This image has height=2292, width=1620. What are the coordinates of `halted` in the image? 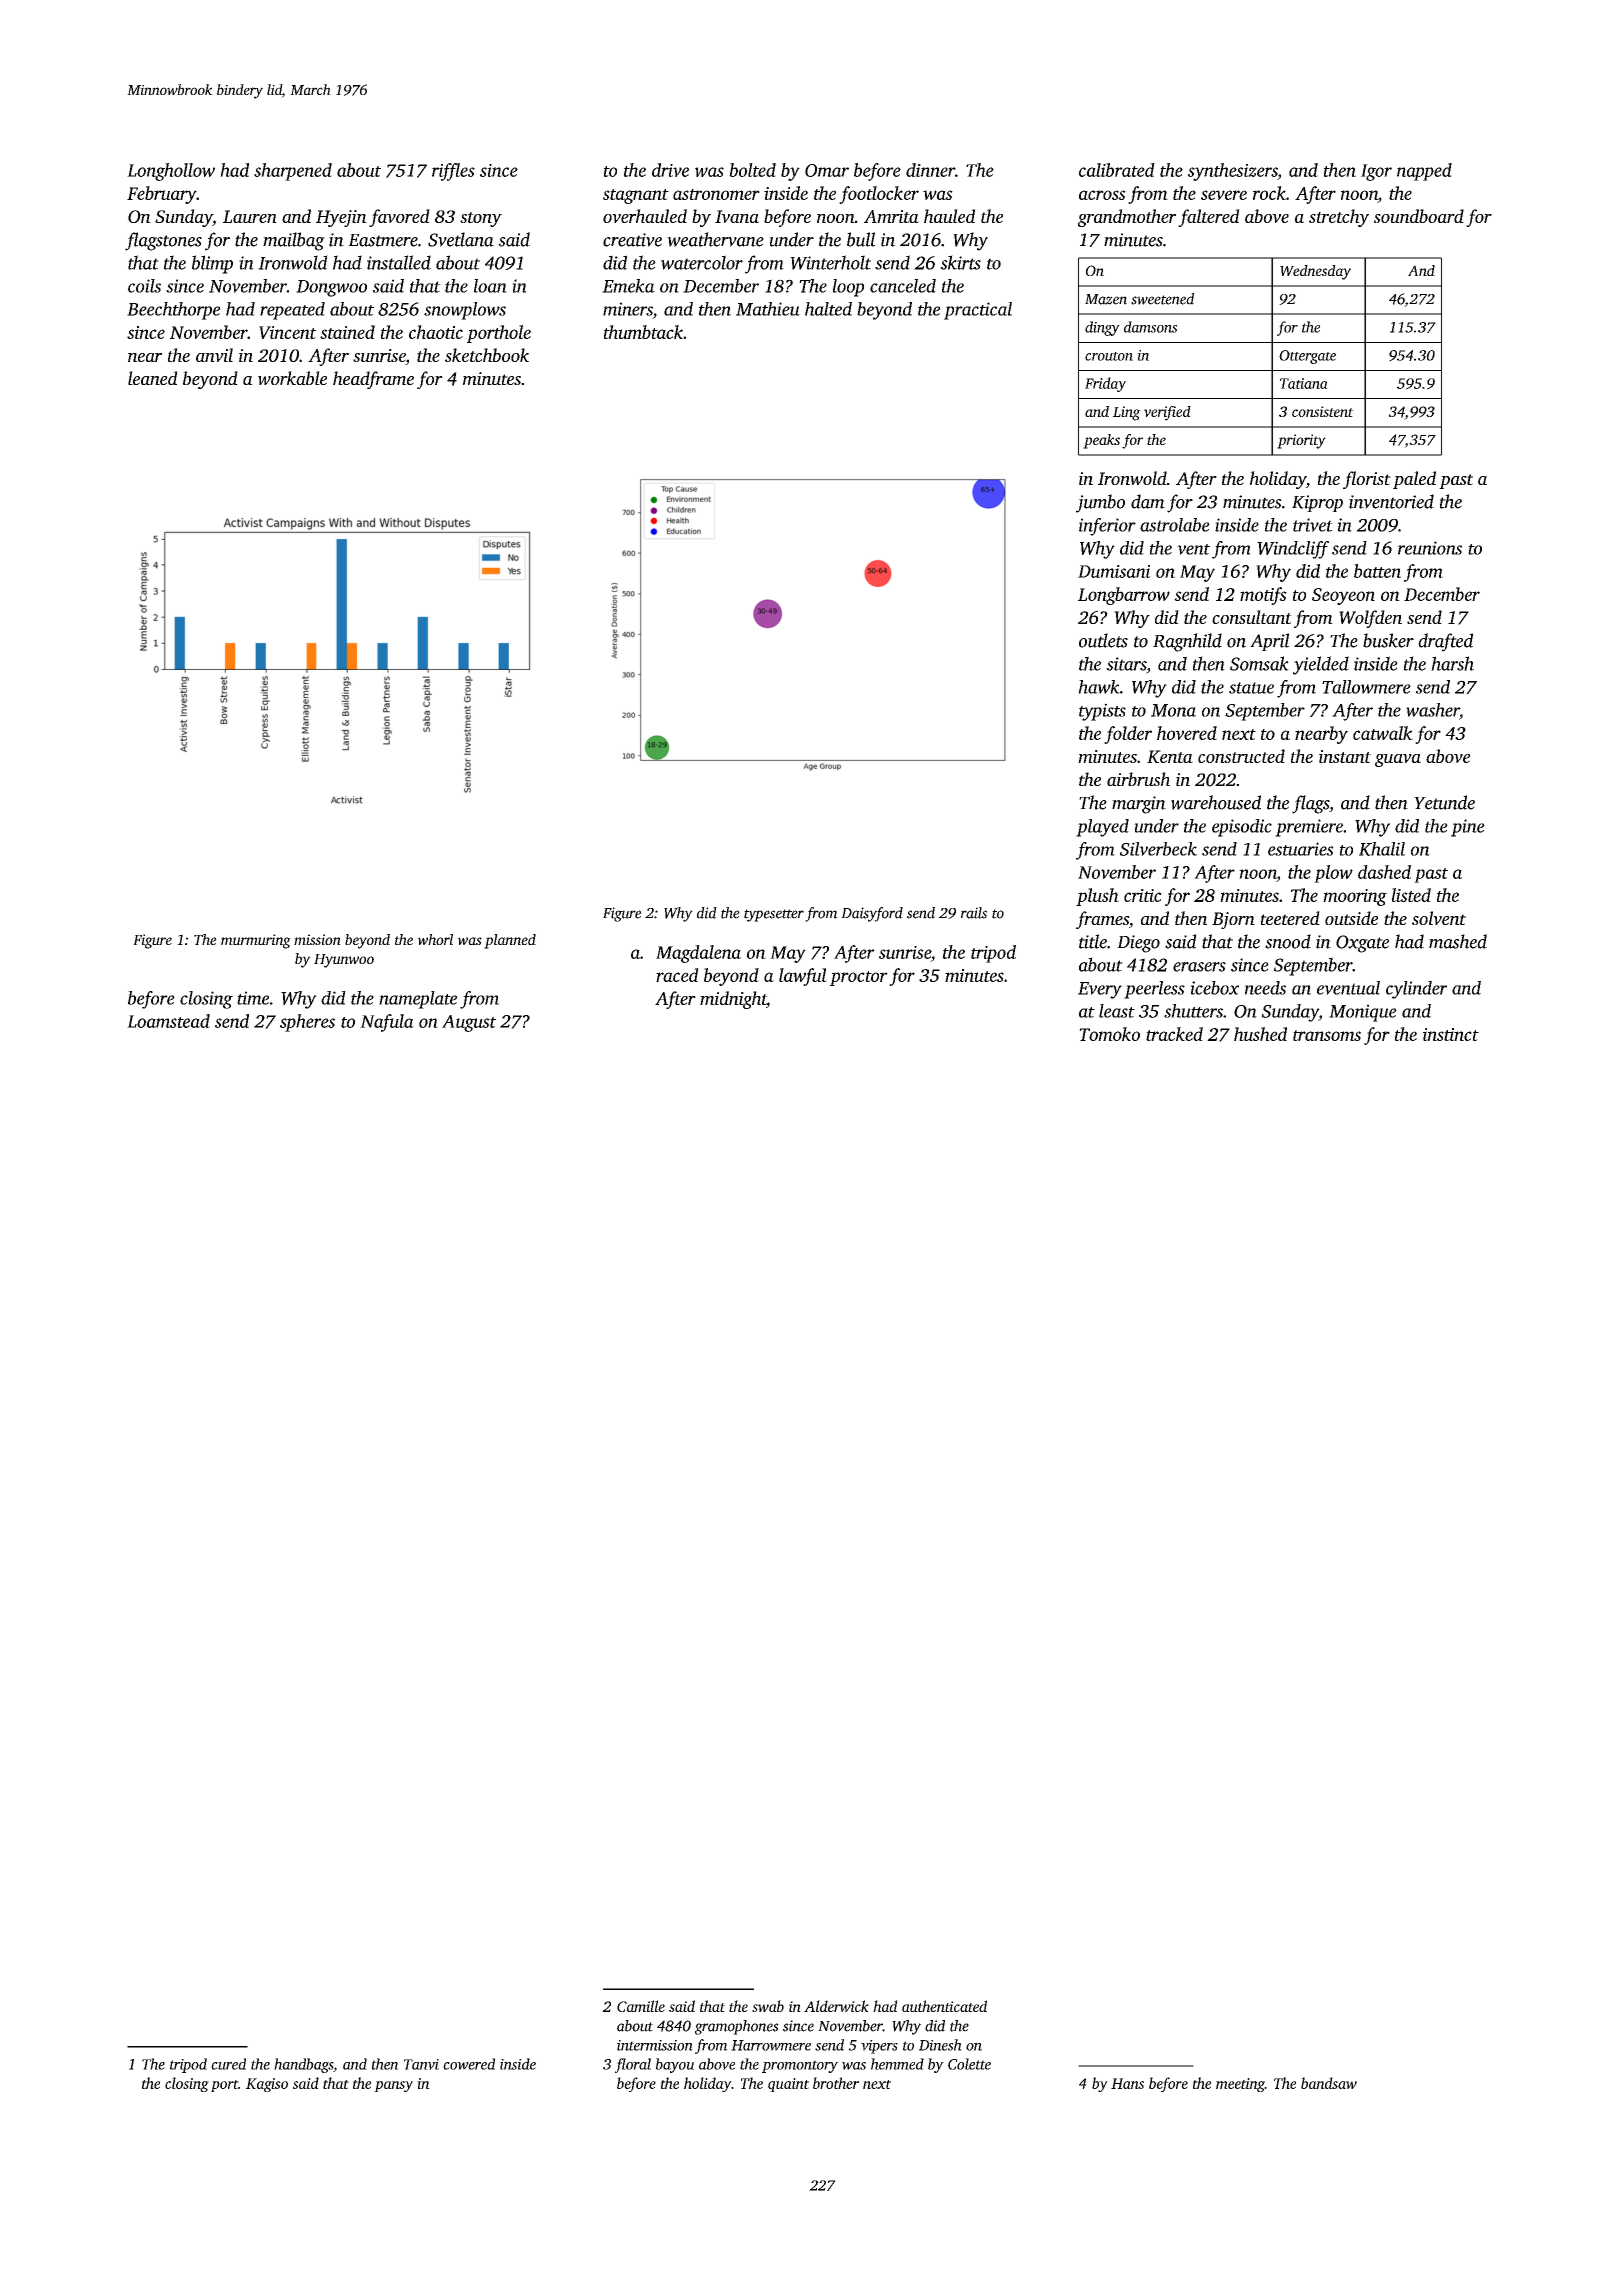 It's located at (828, 309).
